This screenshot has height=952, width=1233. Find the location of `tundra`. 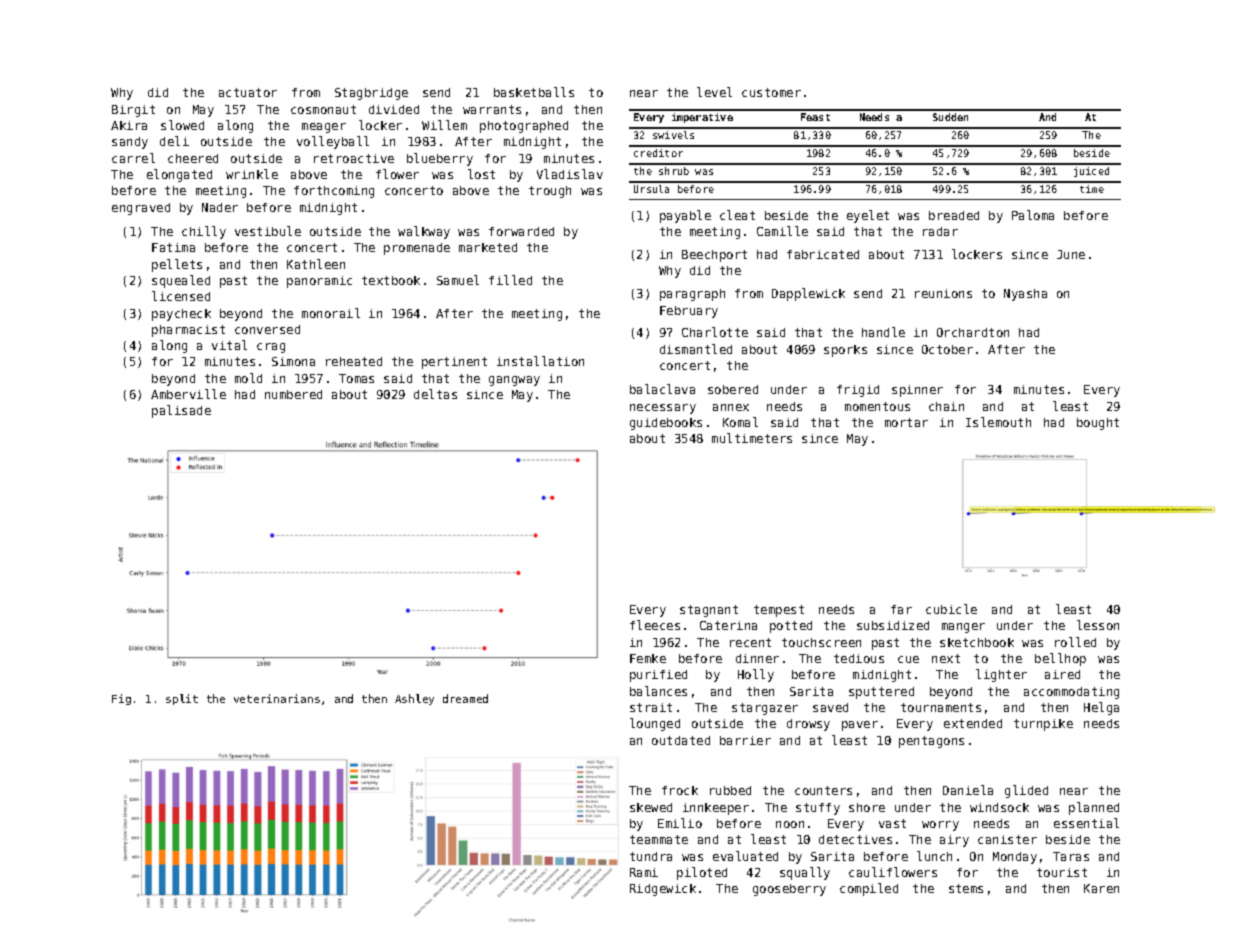

tundra is located at coordinates (651, 856).
